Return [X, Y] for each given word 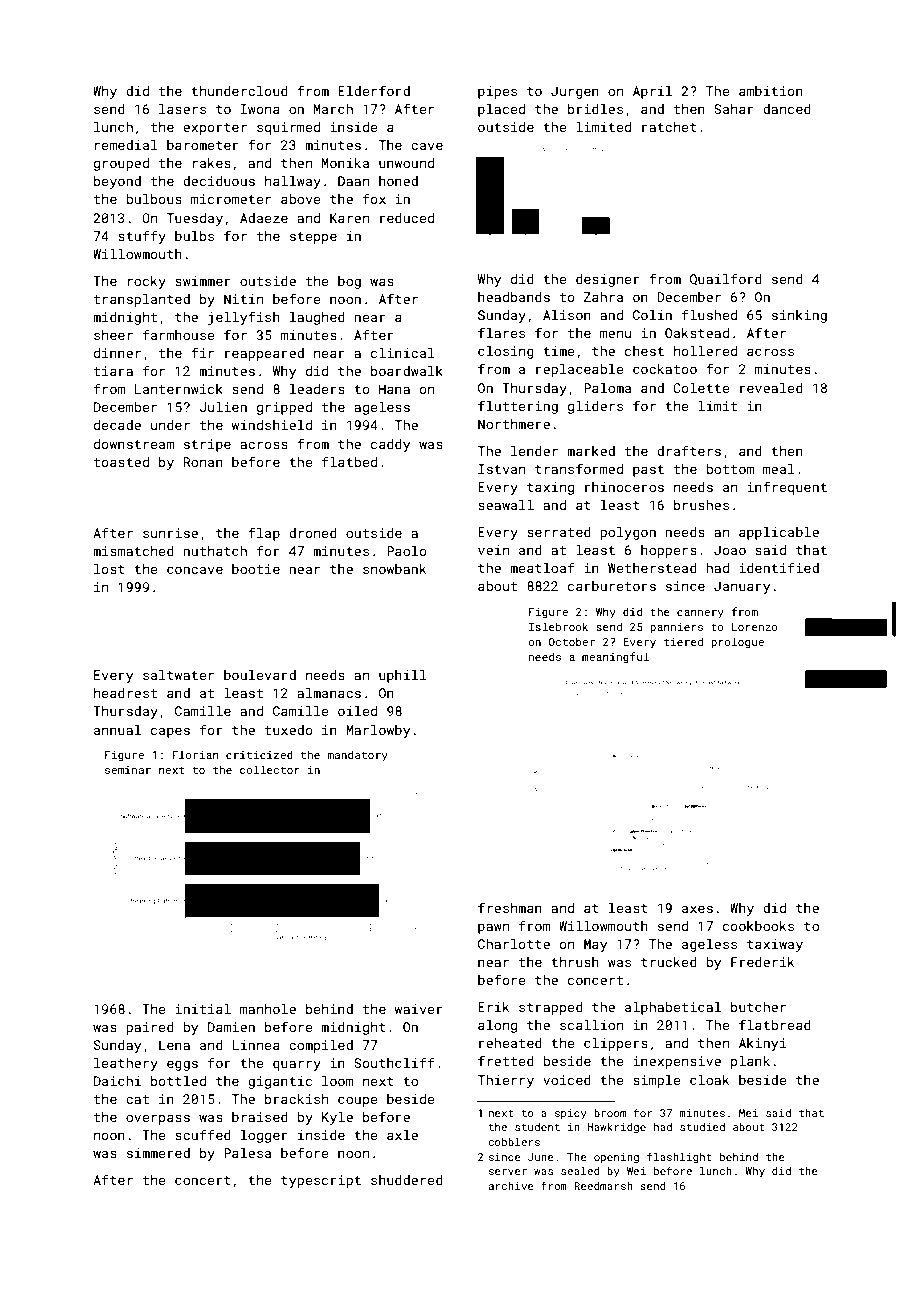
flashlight [679, 1158]
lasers [182, 109]
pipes [497, 92]
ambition [771, 91]
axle [402, 1135]
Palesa [247, 1153]
